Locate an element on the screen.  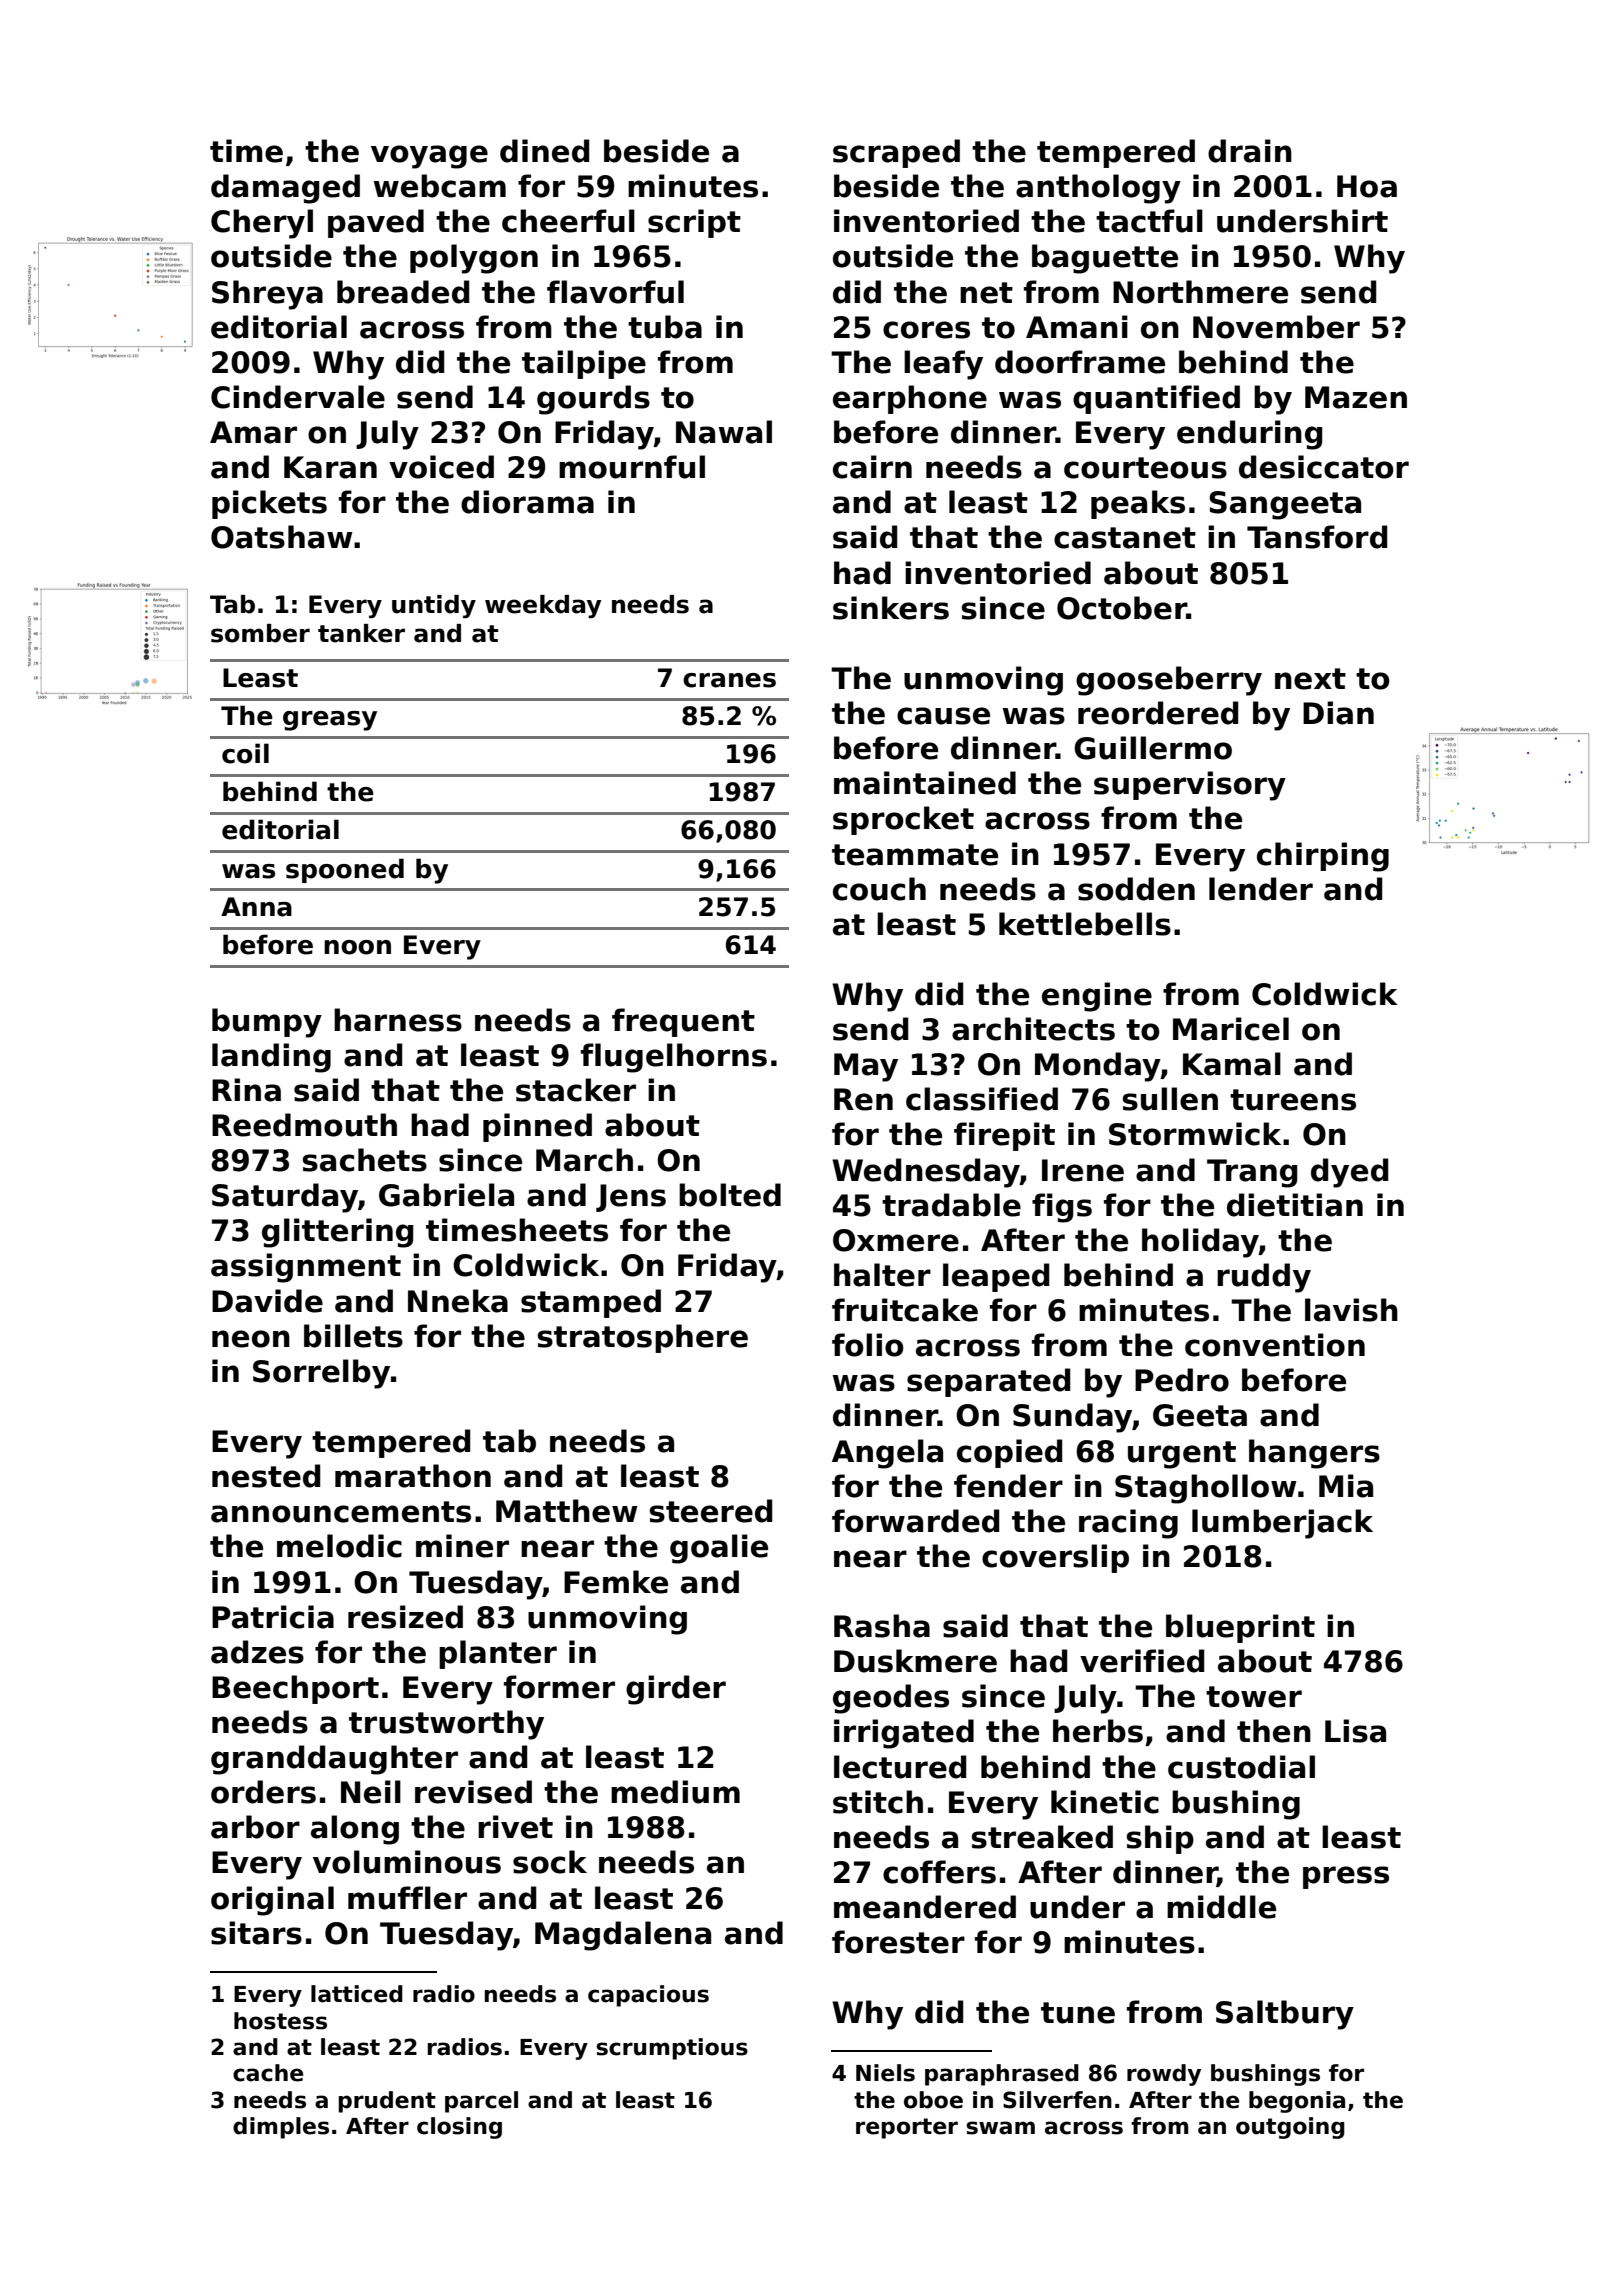
Mazen is located at coordinates (1356, 397).
